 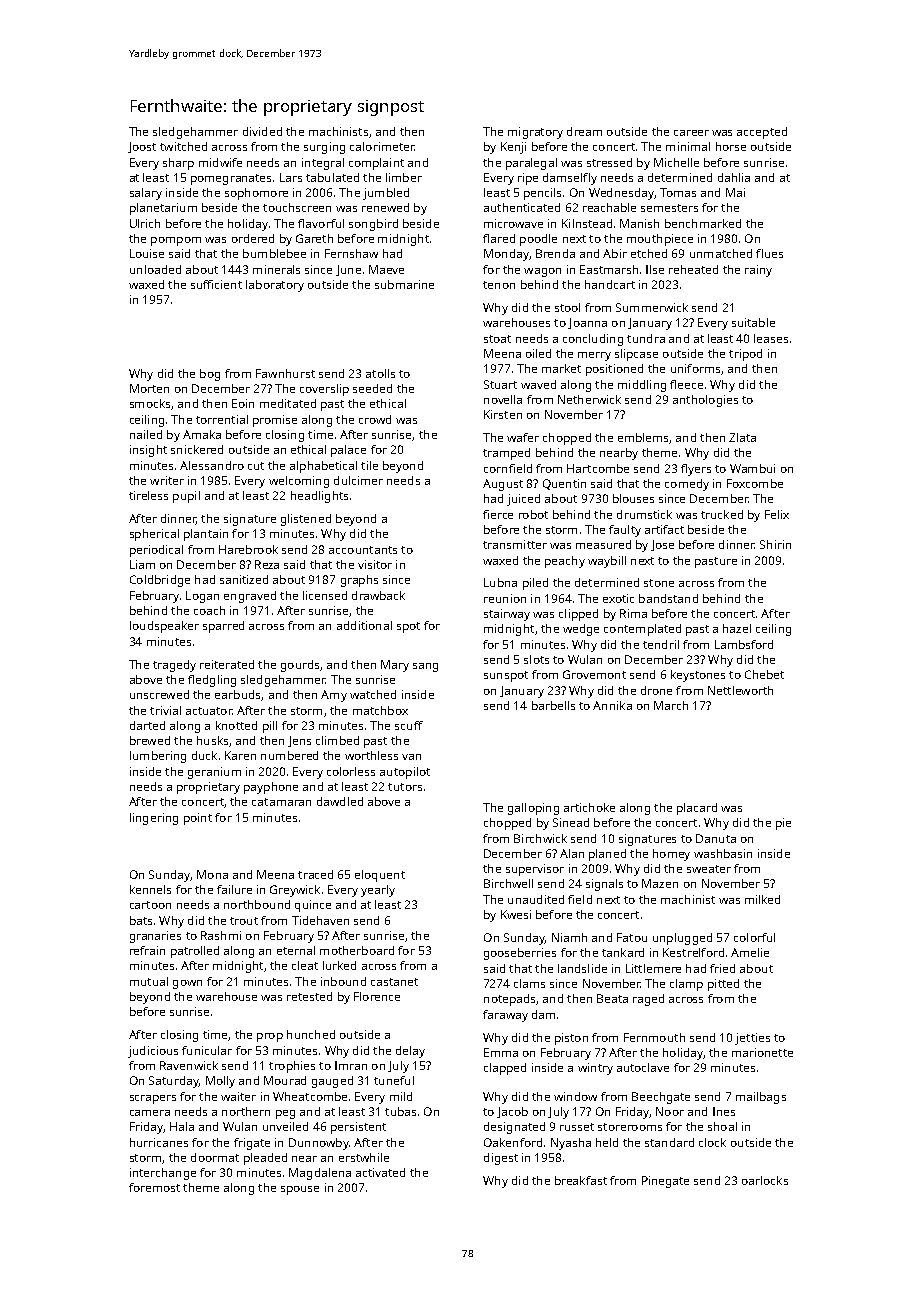 I want to click on minerals, so click(x=276, y=269).
